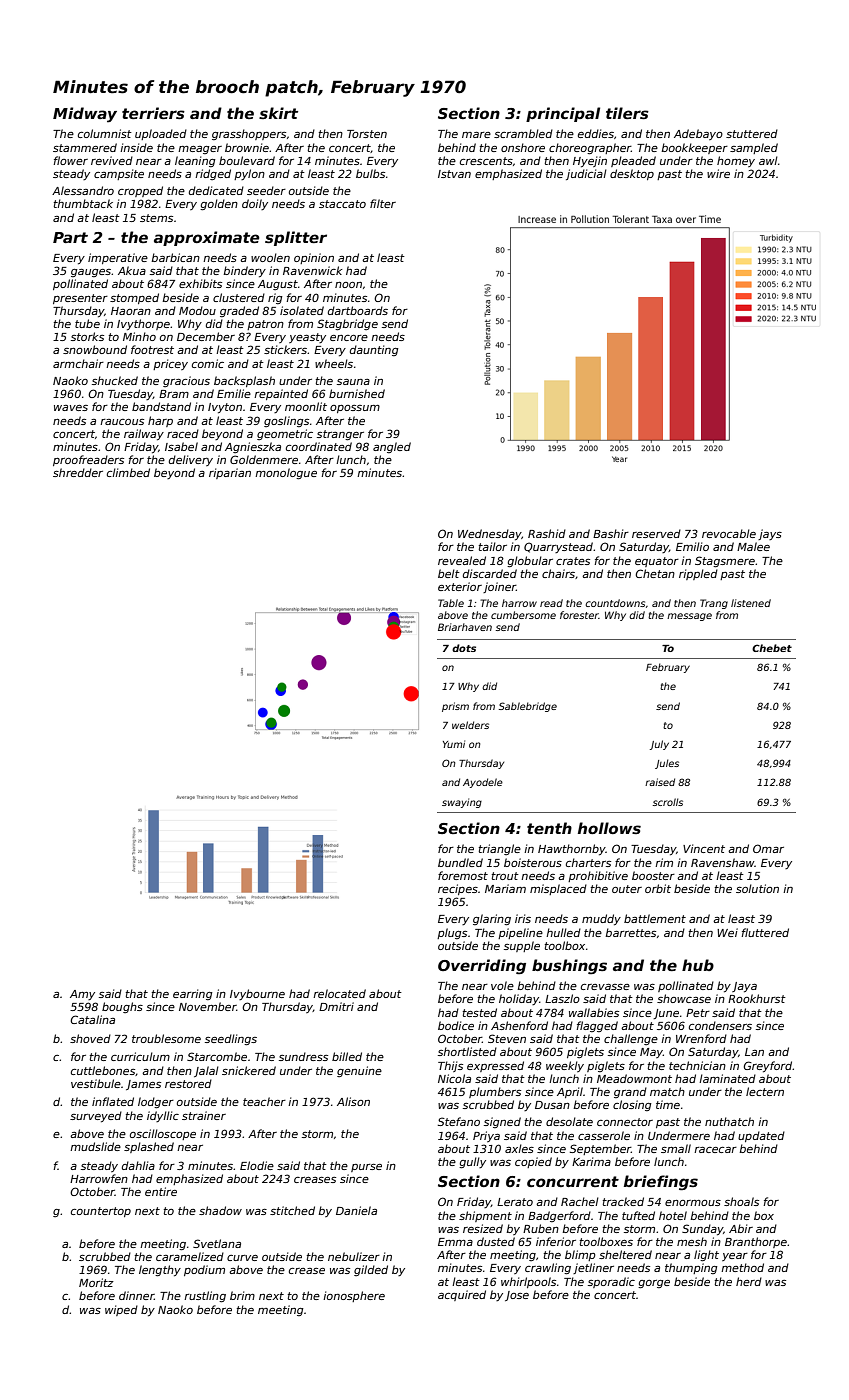 Image resolution: width=849 pixels, height=1400 pixels. What do you see at coordinates (611, 1282) in the screenshot?
I see `sporadic` at bounding box center [611, 1282].
